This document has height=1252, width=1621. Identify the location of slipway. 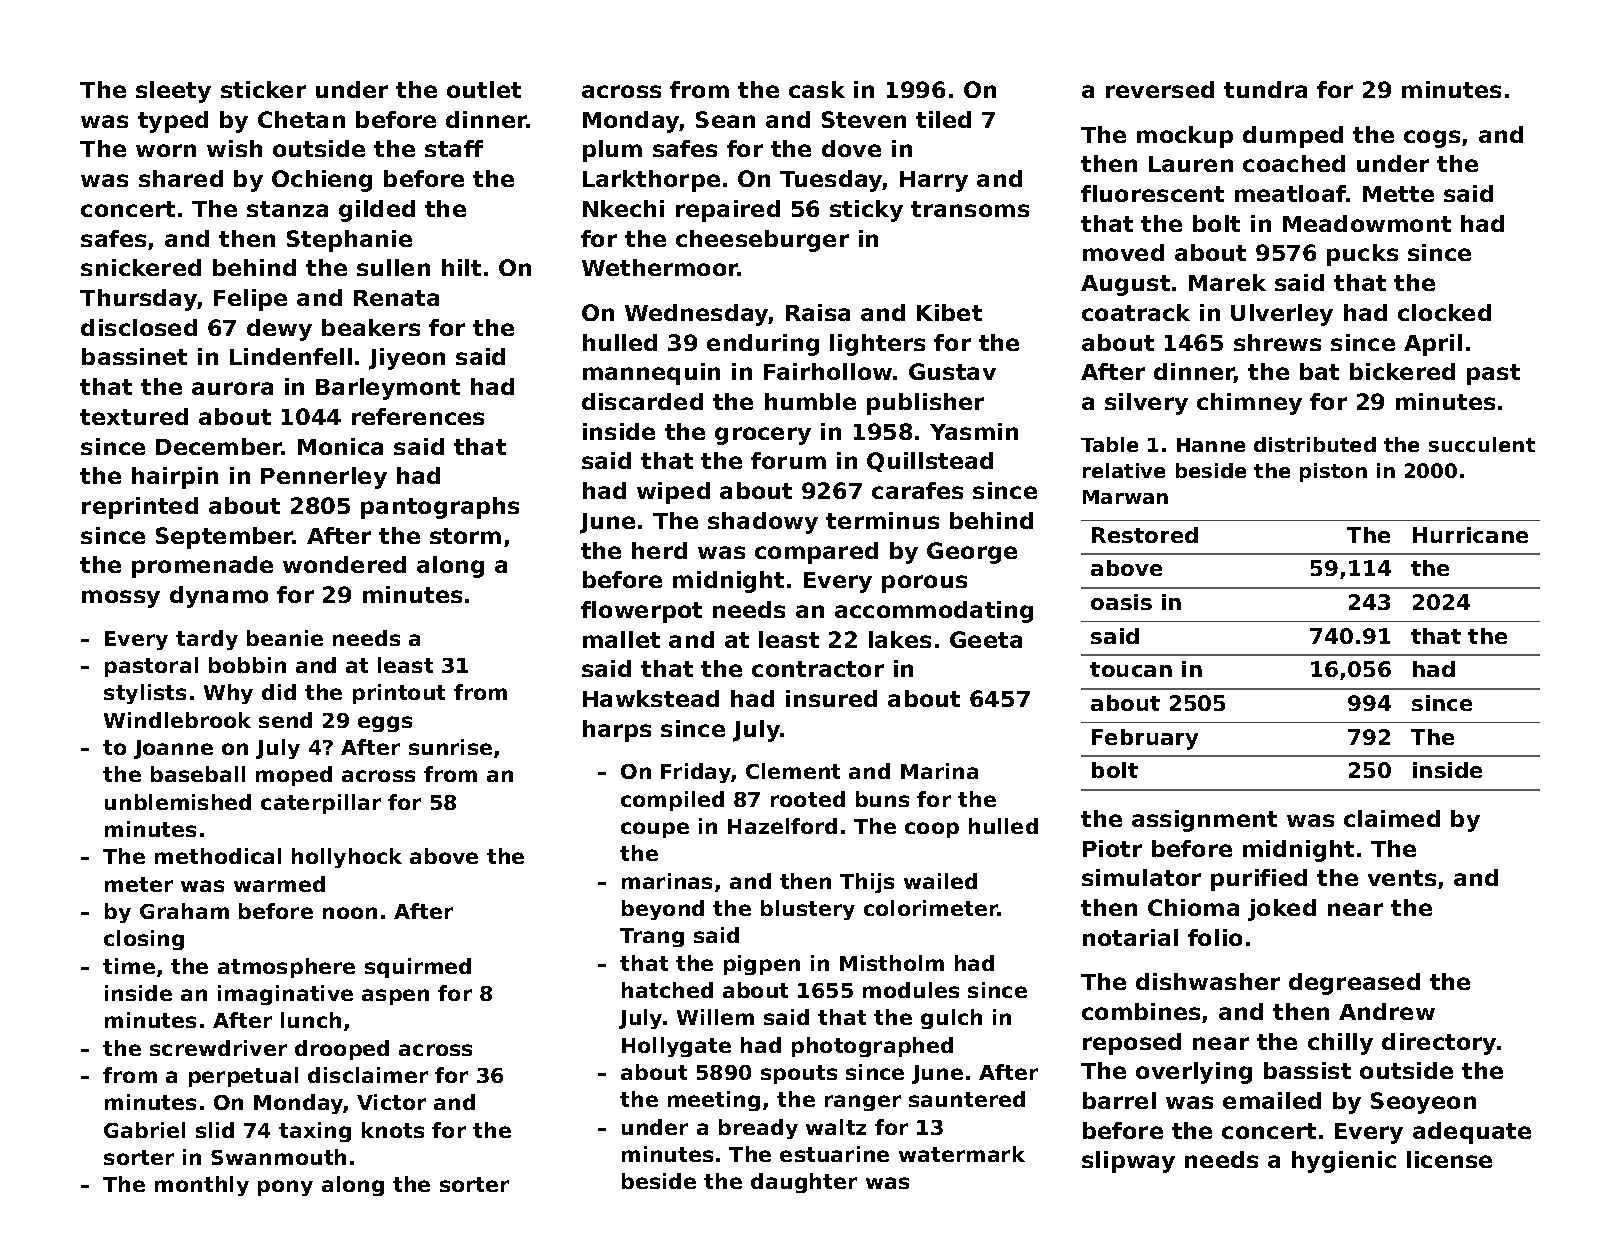
(1128, 1162).
